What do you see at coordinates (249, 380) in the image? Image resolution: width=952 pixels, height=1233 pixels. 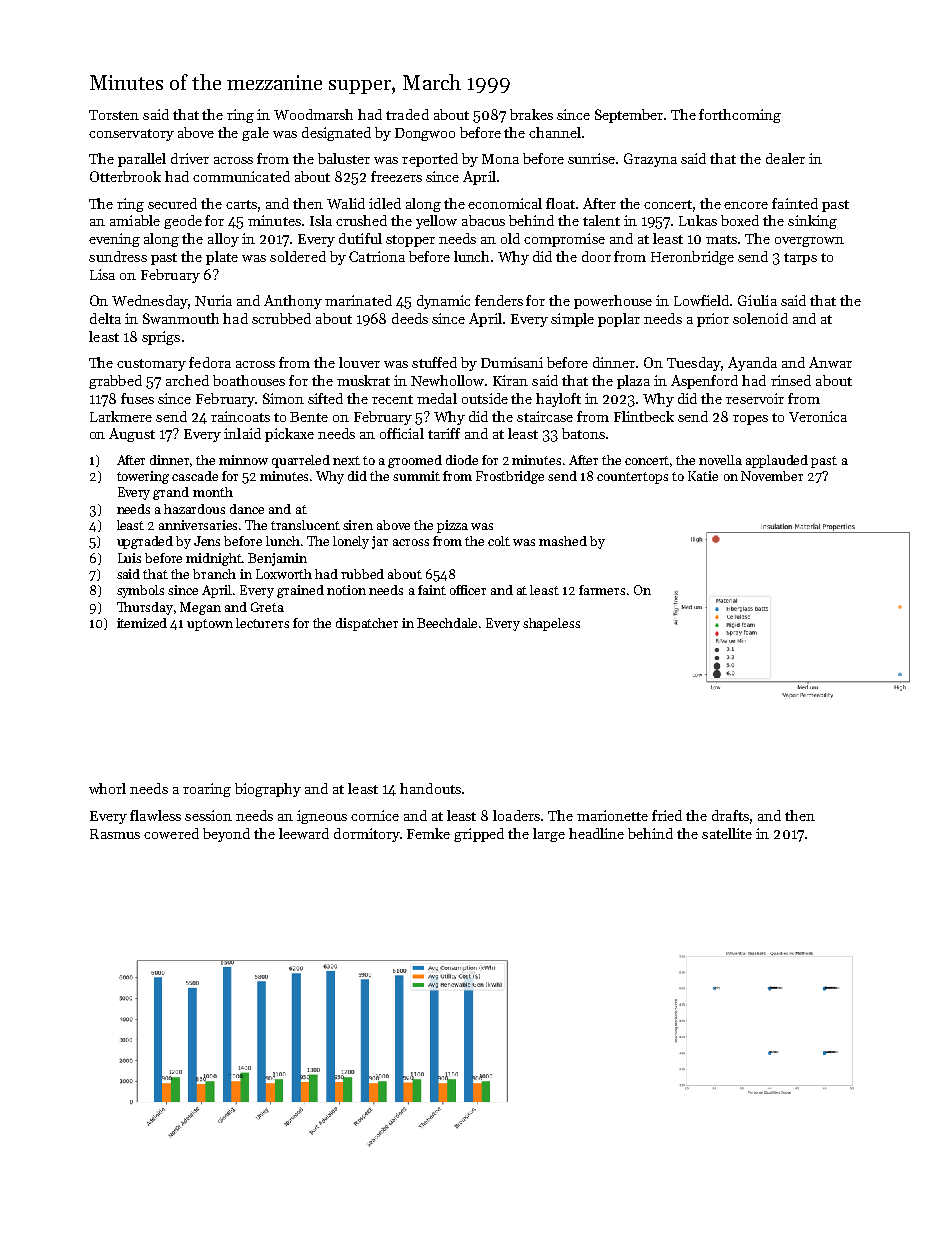 I see `boathouses` at bounding box center [249, 380].
